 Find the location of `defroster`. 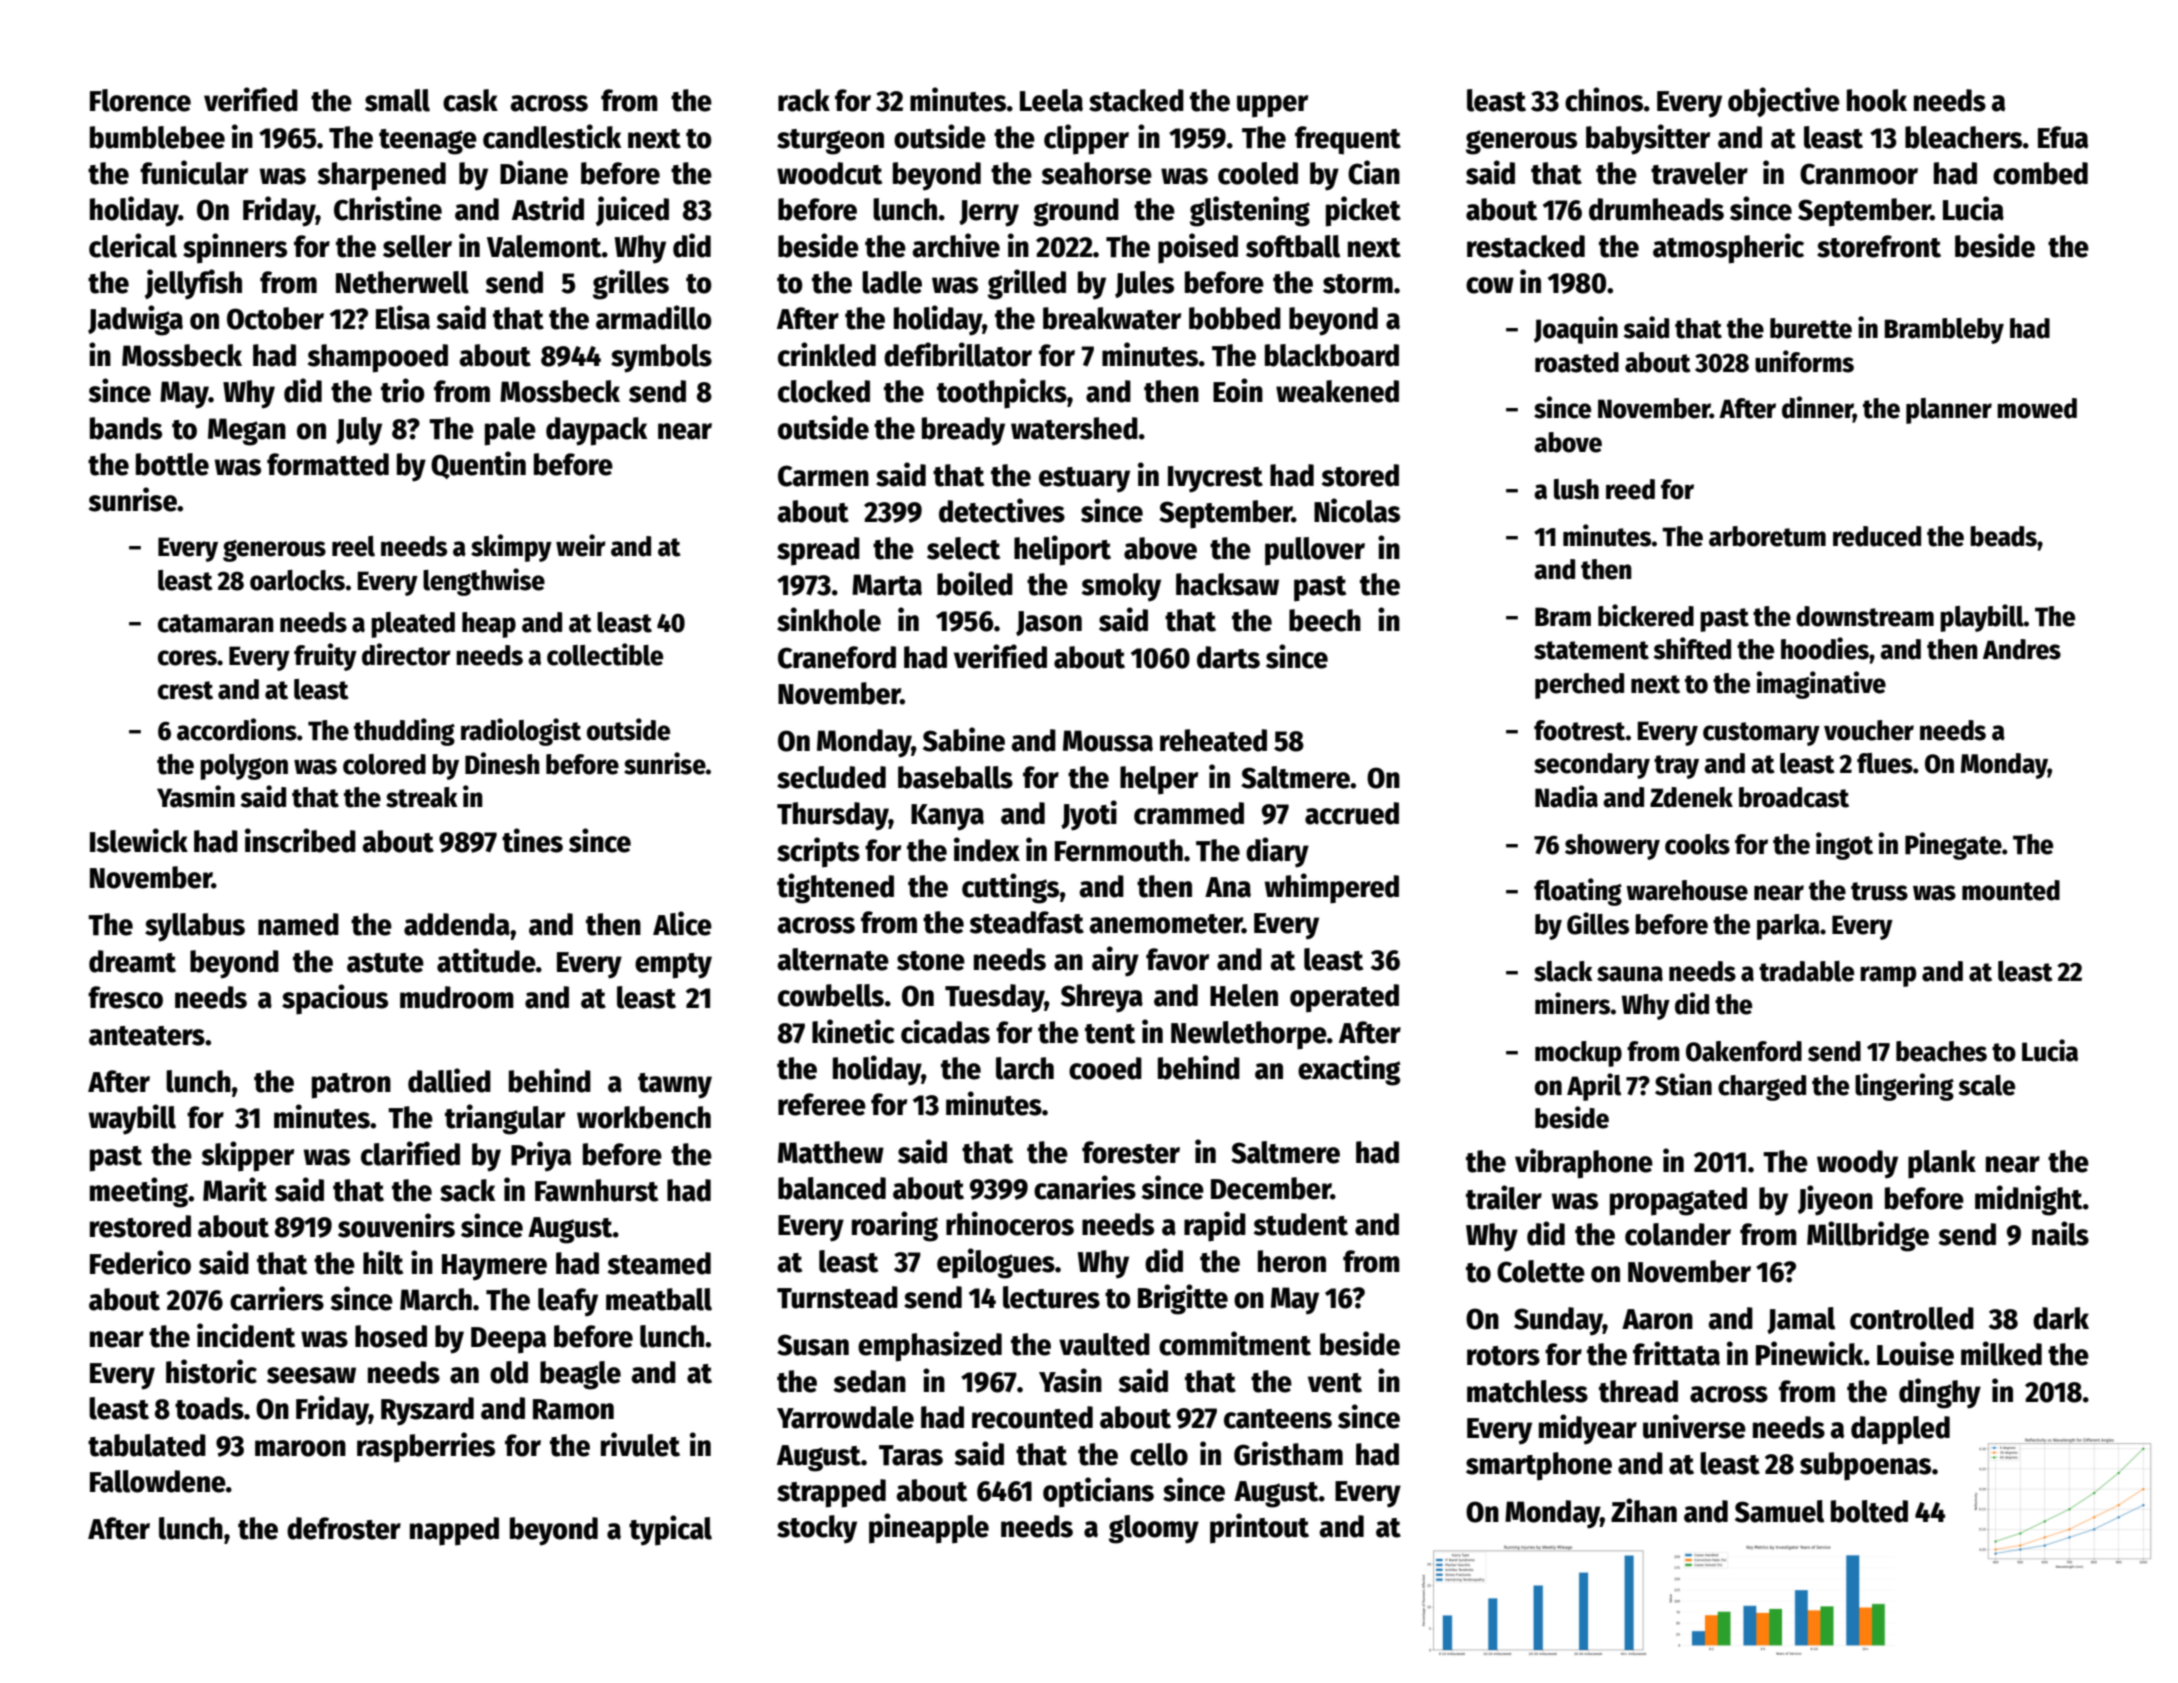

defroster is located at coordinates (344, 1528).
